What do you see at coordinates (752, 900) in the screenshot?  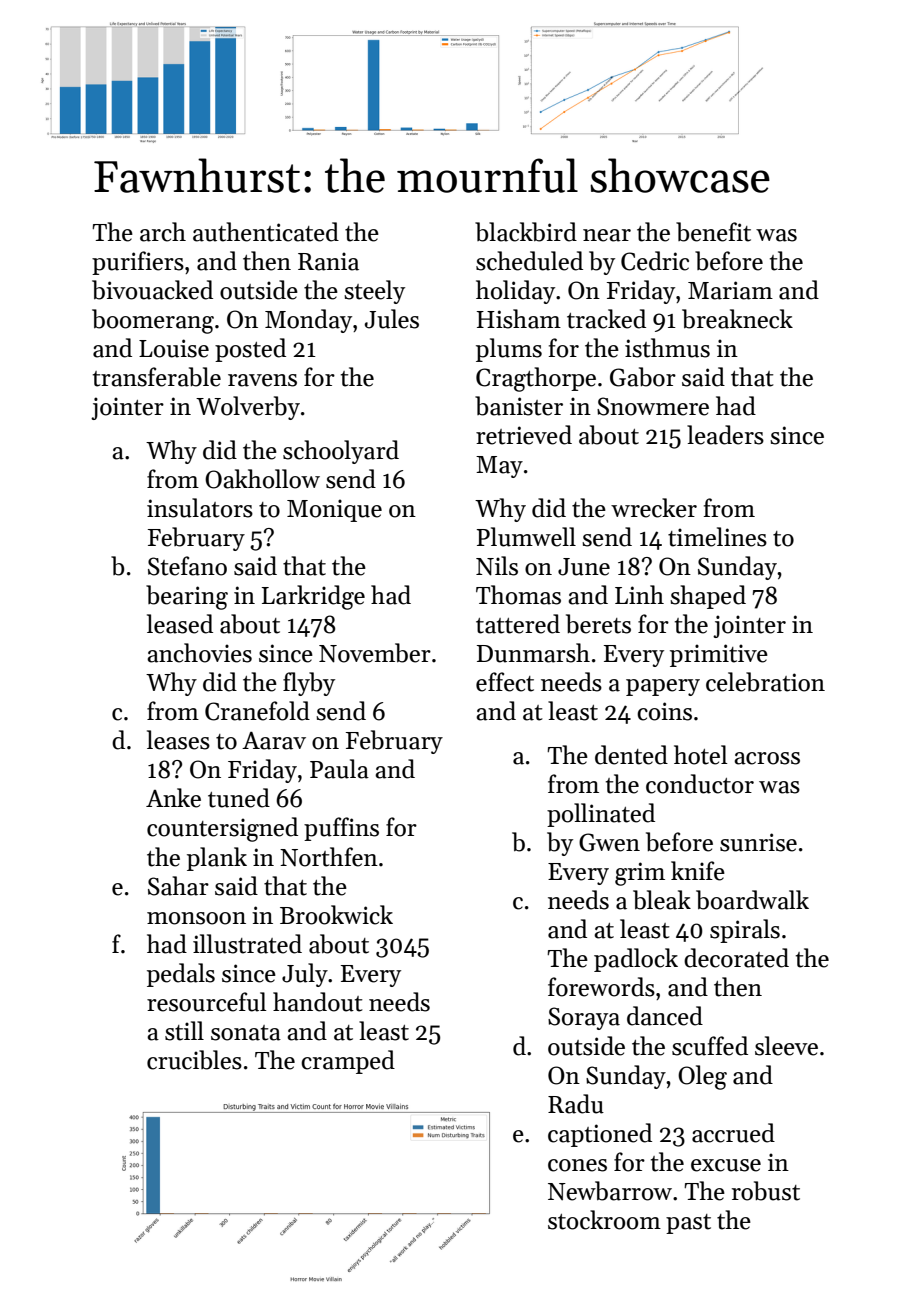 I see `boardwalk` at bounding box center [752, 900].
